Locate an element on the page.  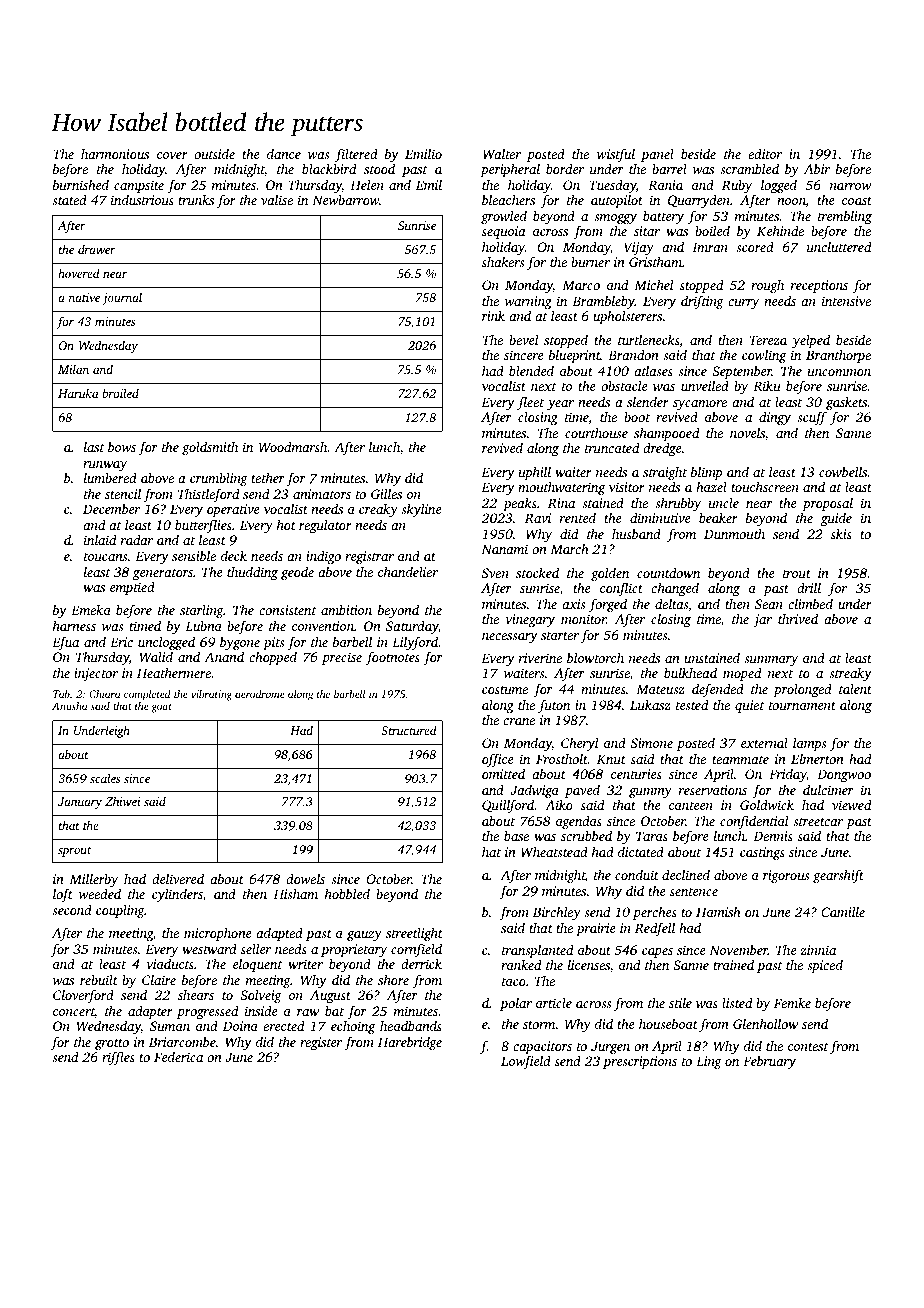
countdown is located at coordinates (668, 573).
